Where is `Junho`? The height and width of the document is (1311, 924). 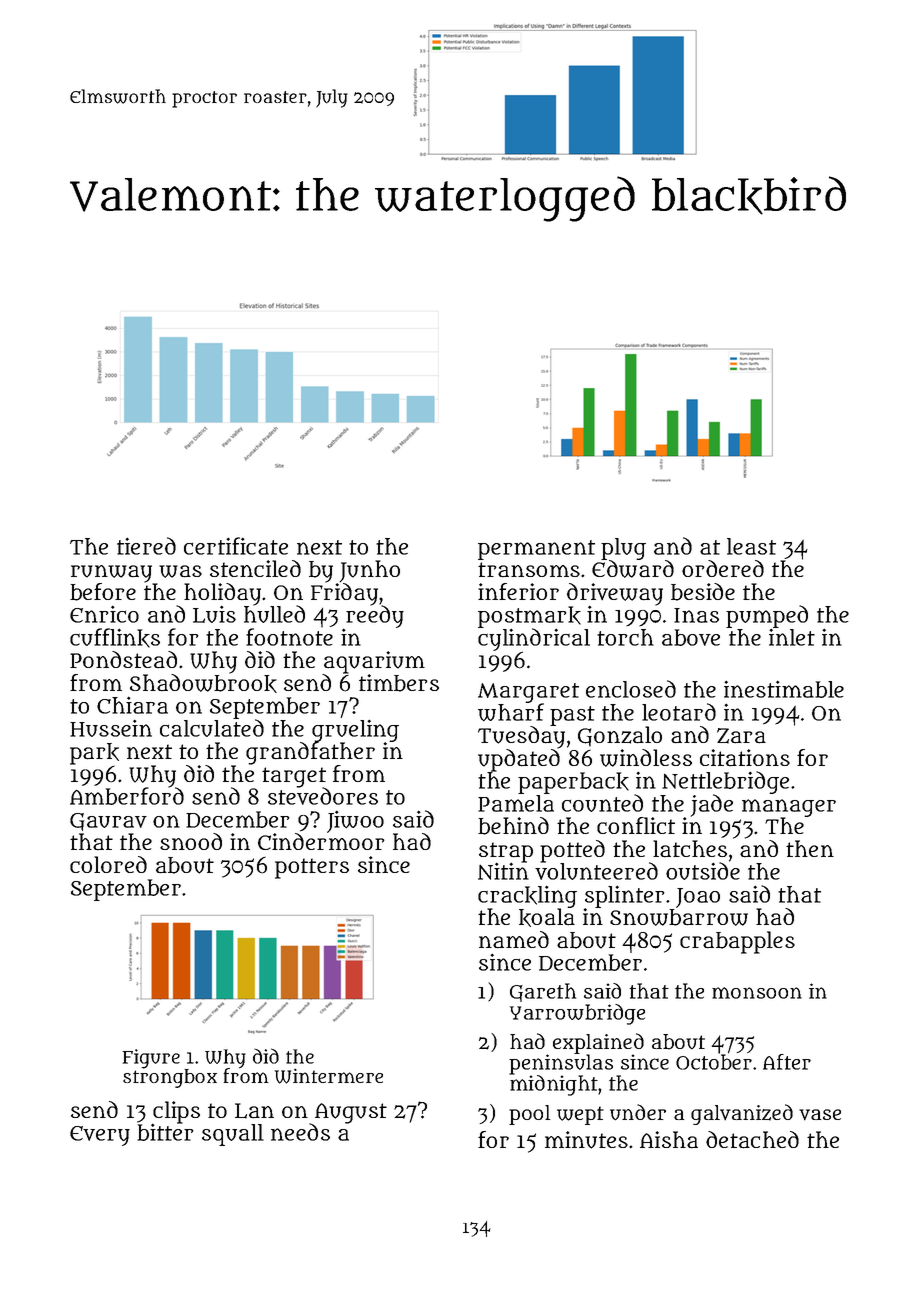
Junho is located at coordinates (369, 571).
